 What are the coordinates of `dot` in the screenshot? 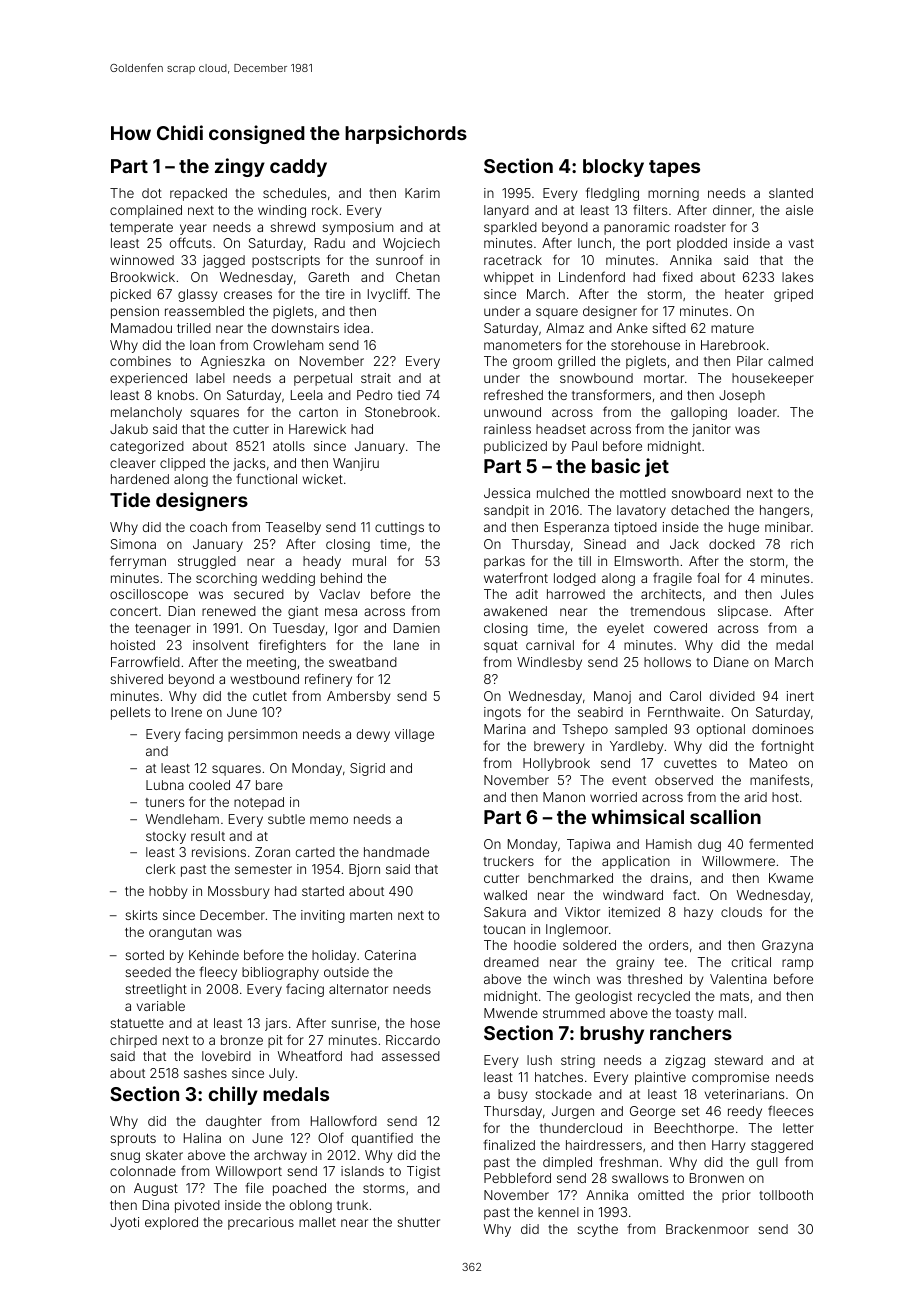 It's located at (152, 193).
